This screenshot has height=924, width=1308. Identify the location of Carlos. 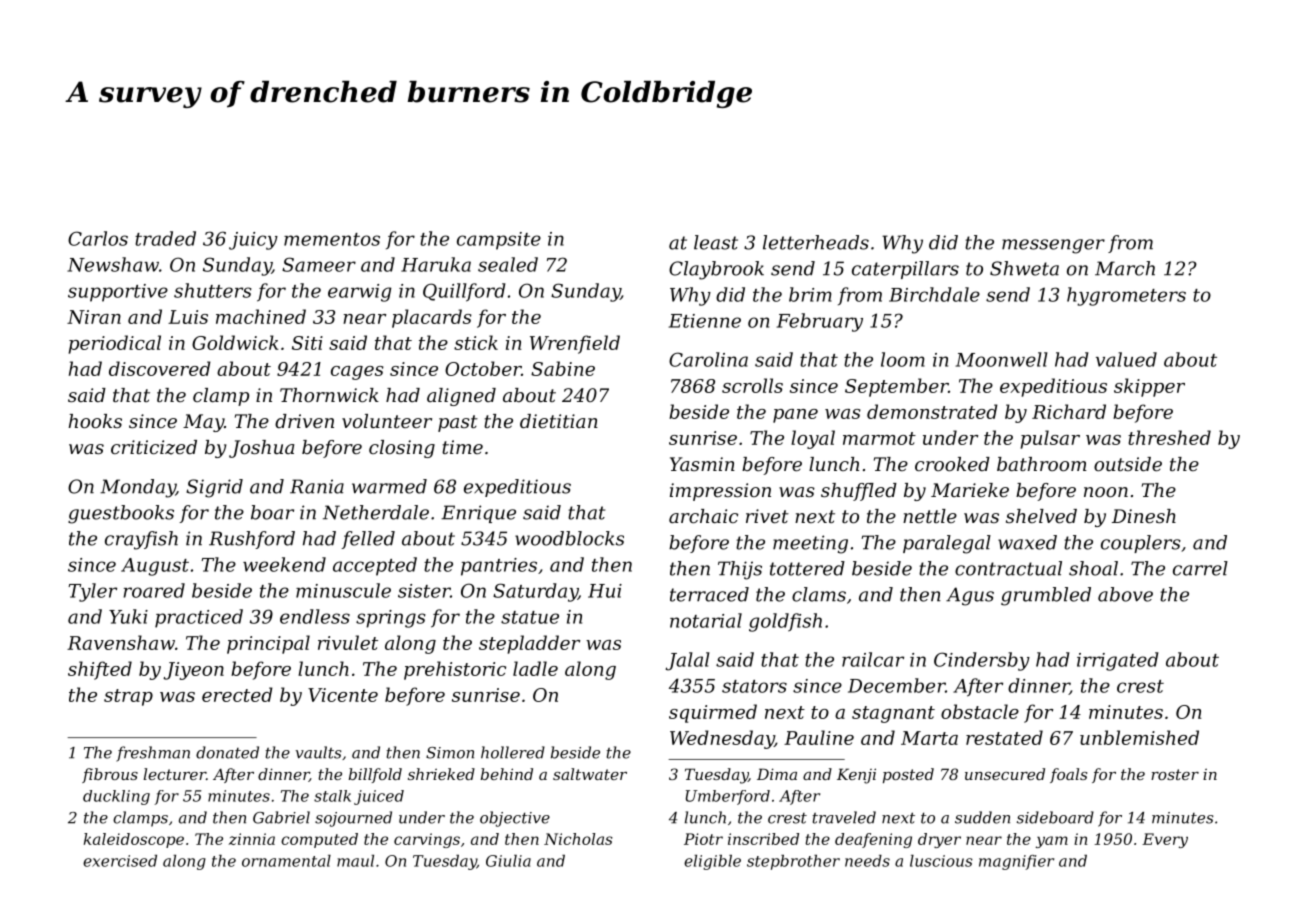
(98, 238).
